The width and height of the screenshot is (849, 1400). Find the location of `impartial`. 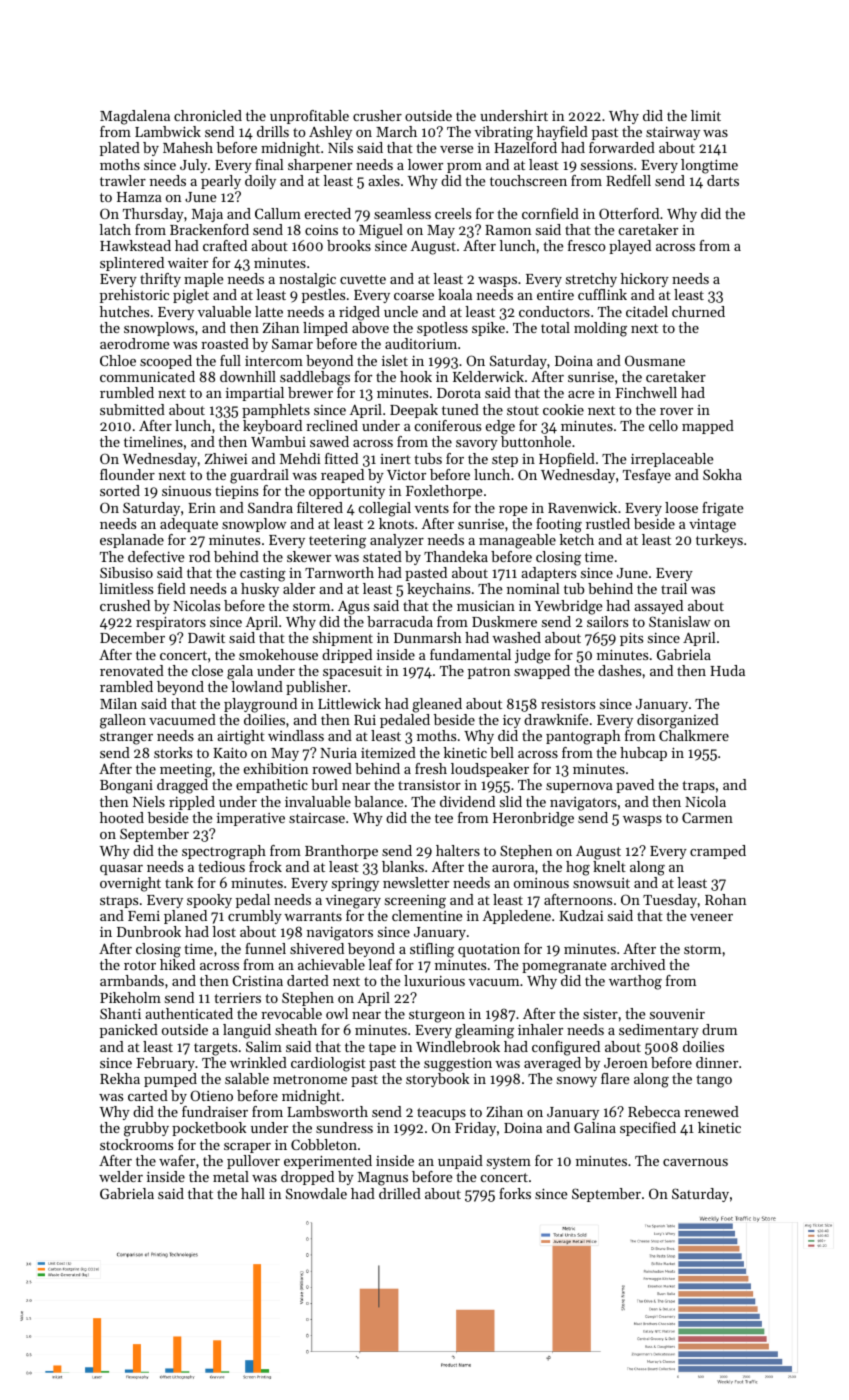

impartial is located at coordinates (255, 394).
